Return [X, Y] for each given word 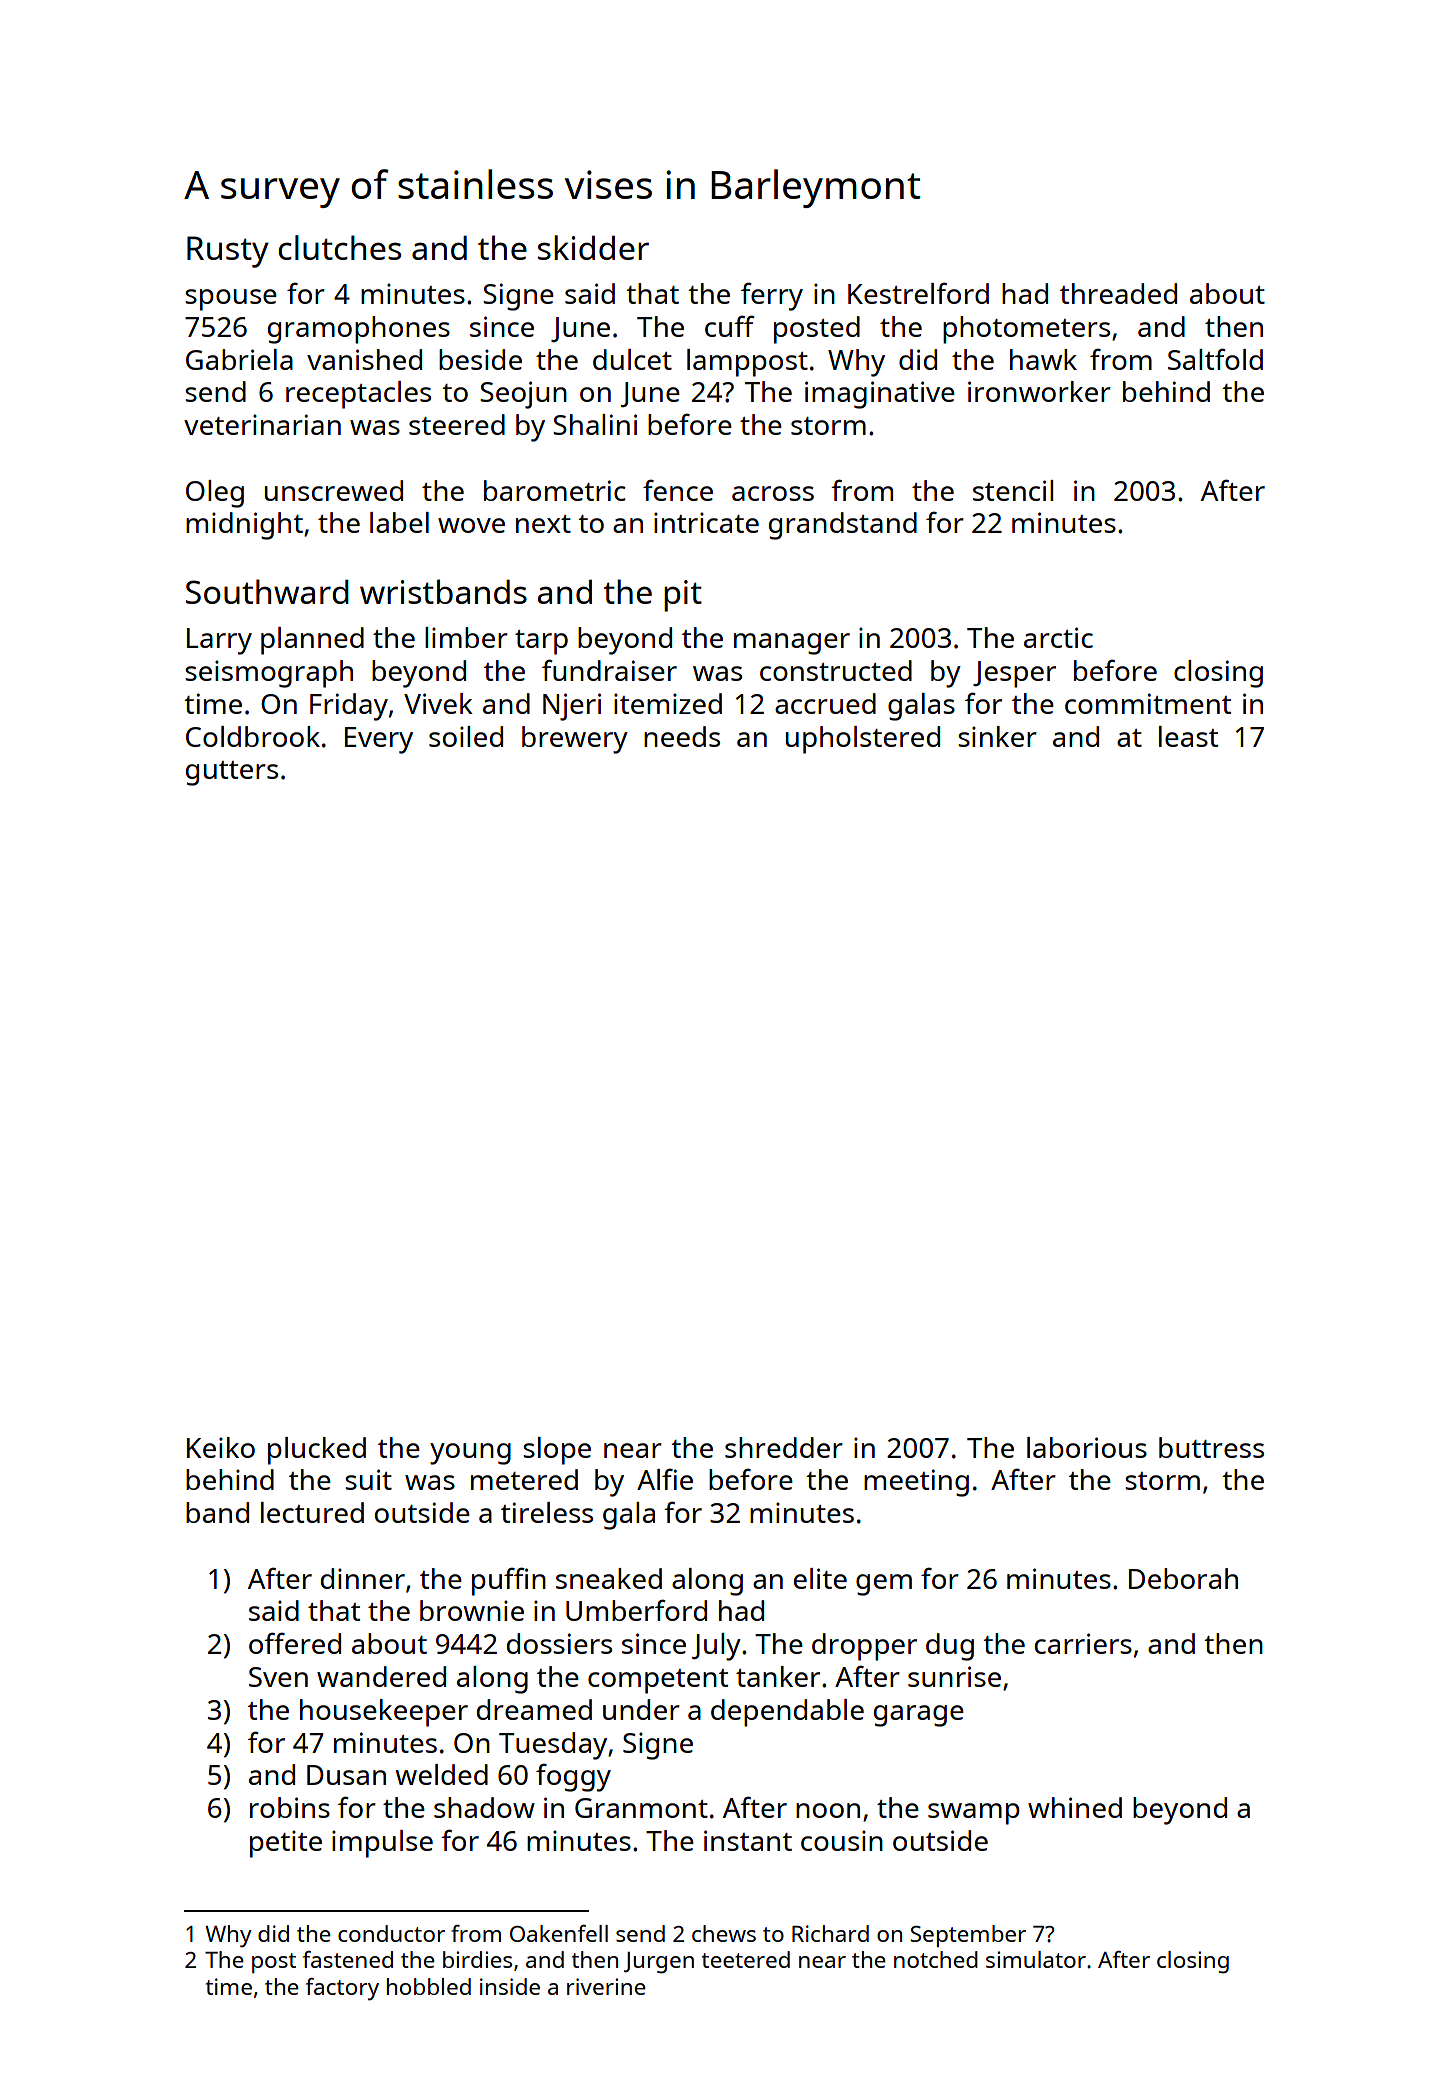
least [1188, 736]
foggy [573, 1777]
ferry [772, 296]
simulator [1036, 1959]
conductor [391, 1933]
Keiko [221, 1447]
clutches [339, 247]
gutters [232, 773]
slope [557, 1451]
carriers [1083, 1643]
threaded [1118, 293]
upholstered [863, 740]
